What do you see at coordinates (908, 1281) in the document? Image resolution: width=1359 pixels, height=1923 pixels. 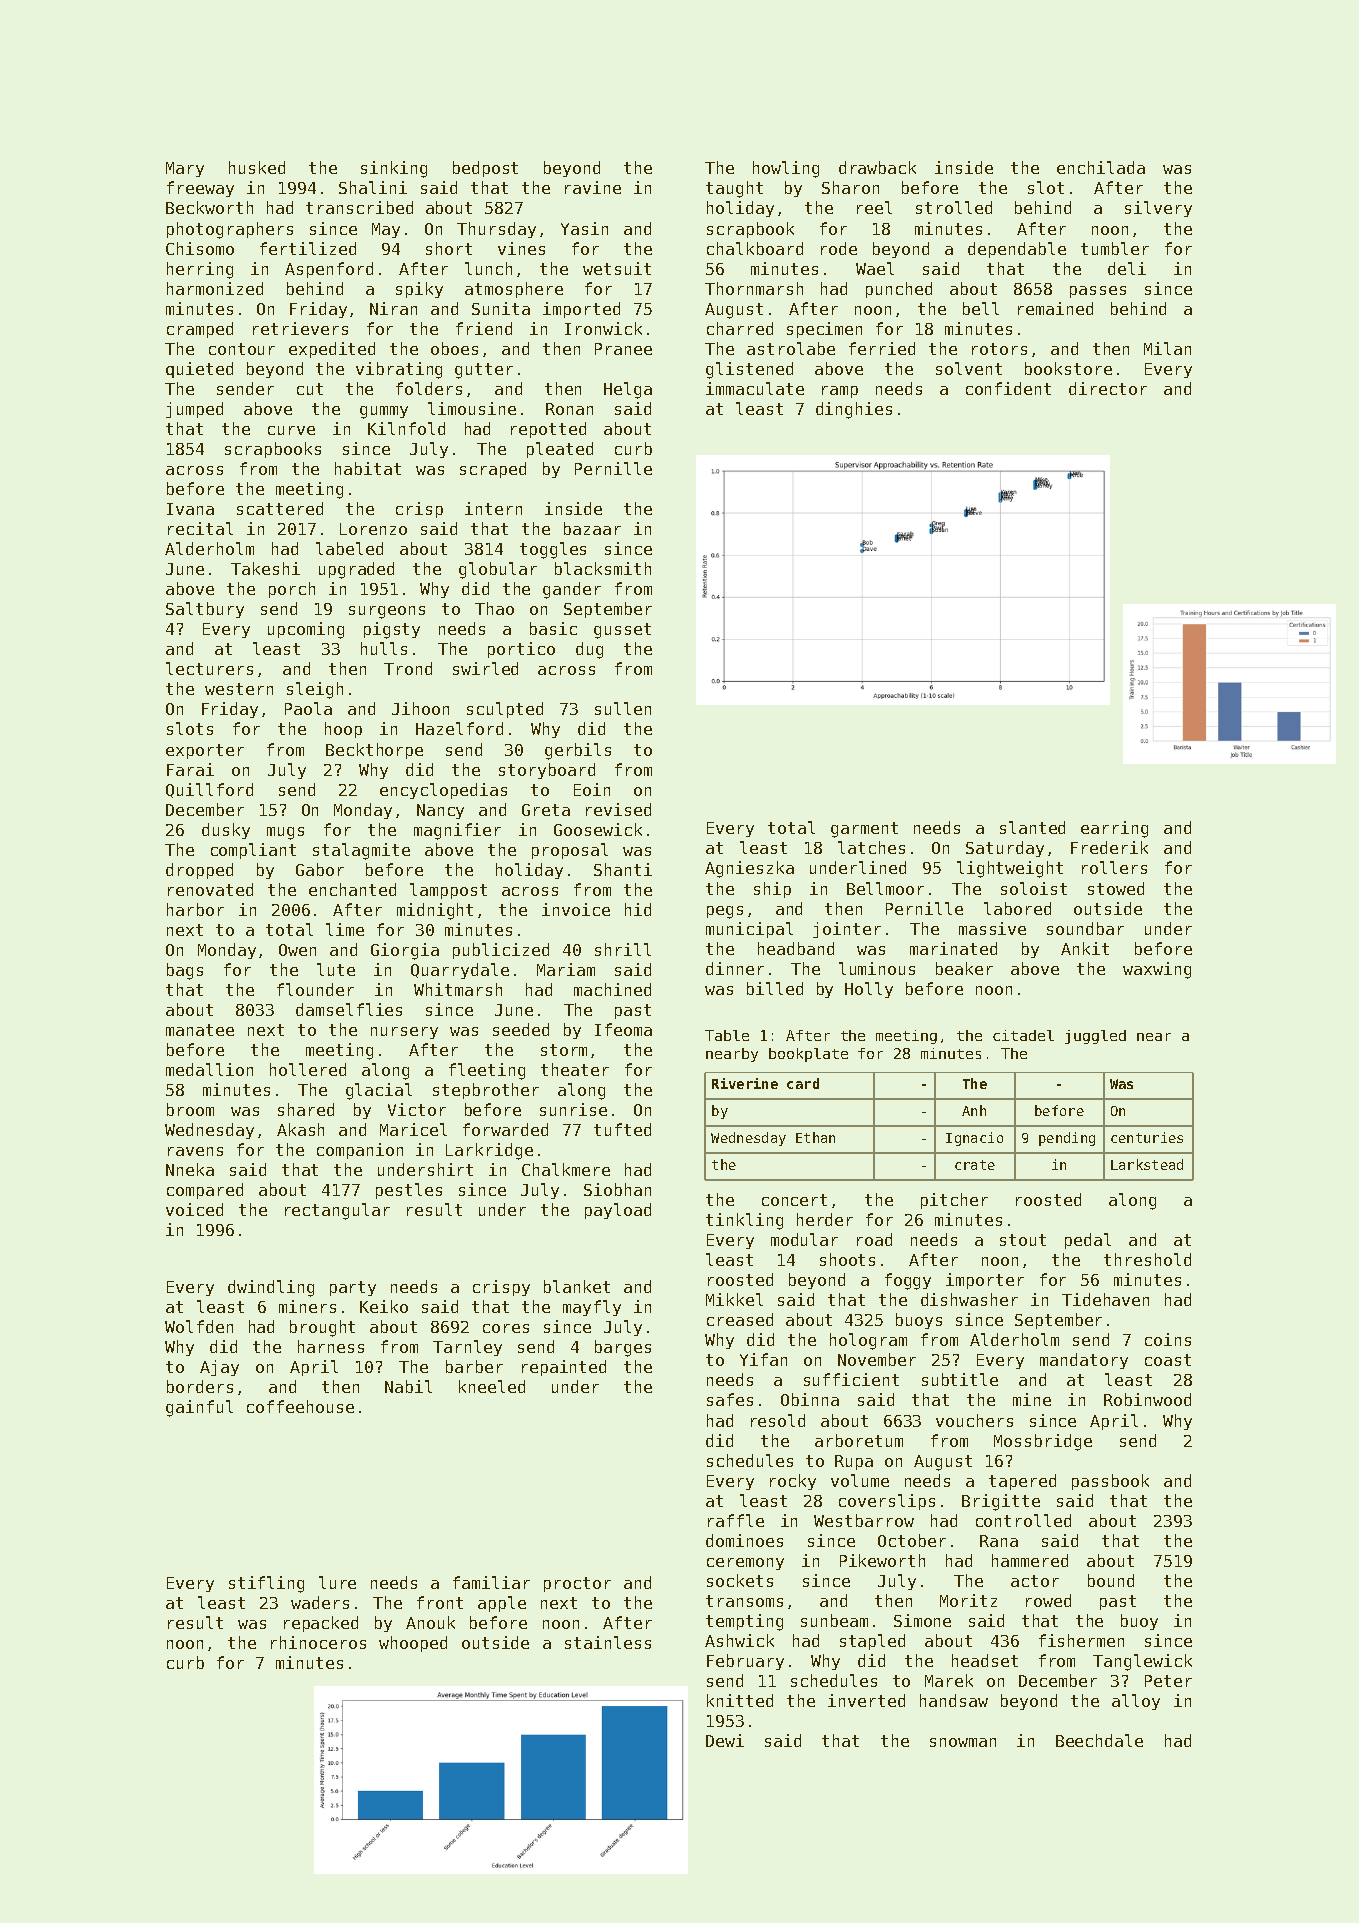 I see `foggy` at bounding box center [908, 1281].
